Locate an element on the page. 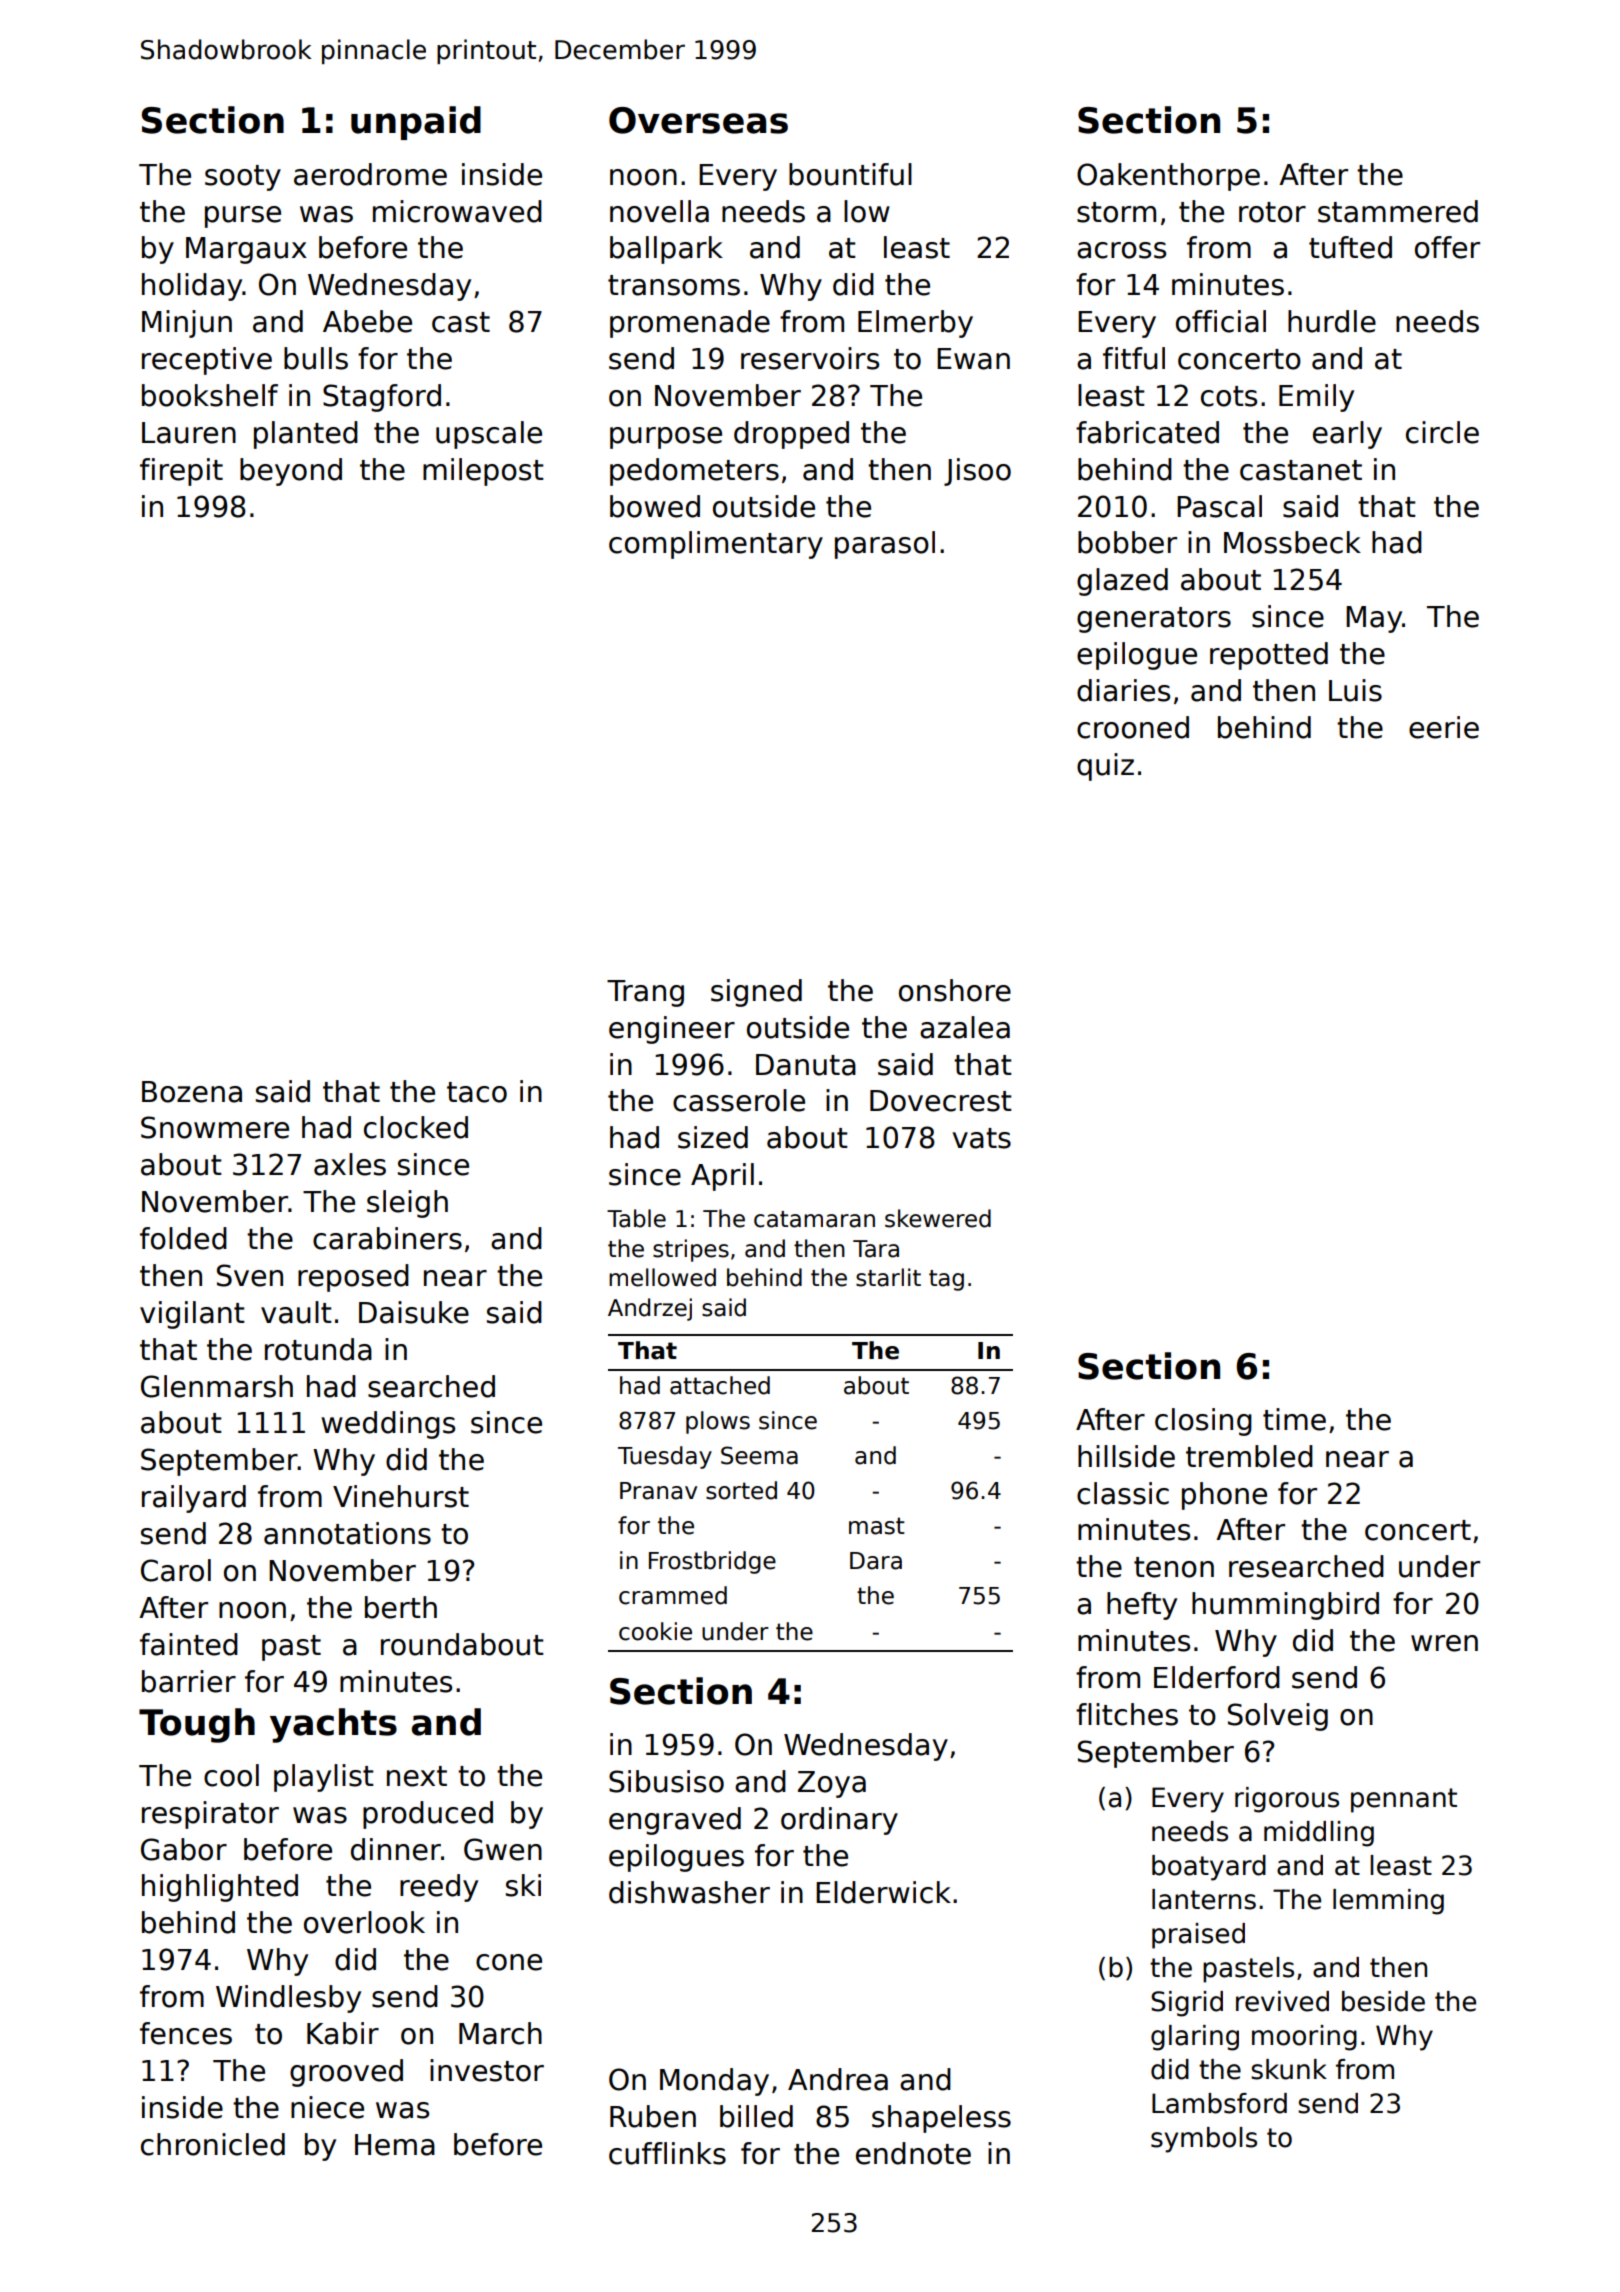  parasol is located at coordinates (885, 545).
